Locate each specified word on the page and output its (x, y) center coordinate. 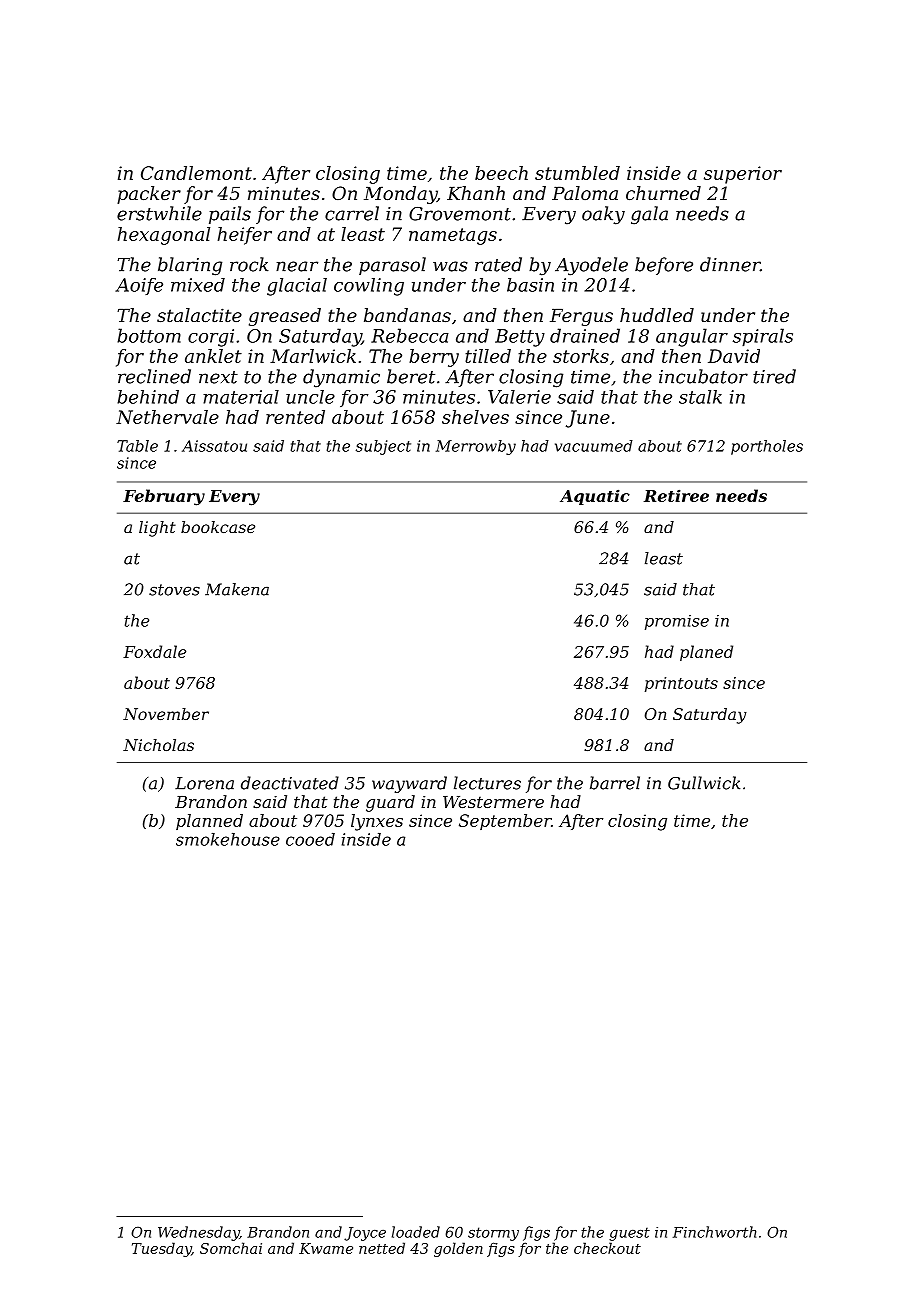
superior (743, 175)
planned (209, 822)
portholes (767, 447)
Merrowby (476, 447)
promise (677, 622)
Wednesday (198, 1233)
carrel (352, 213)
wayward (409, 784)
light (157, 529)
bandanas (407, 315)
